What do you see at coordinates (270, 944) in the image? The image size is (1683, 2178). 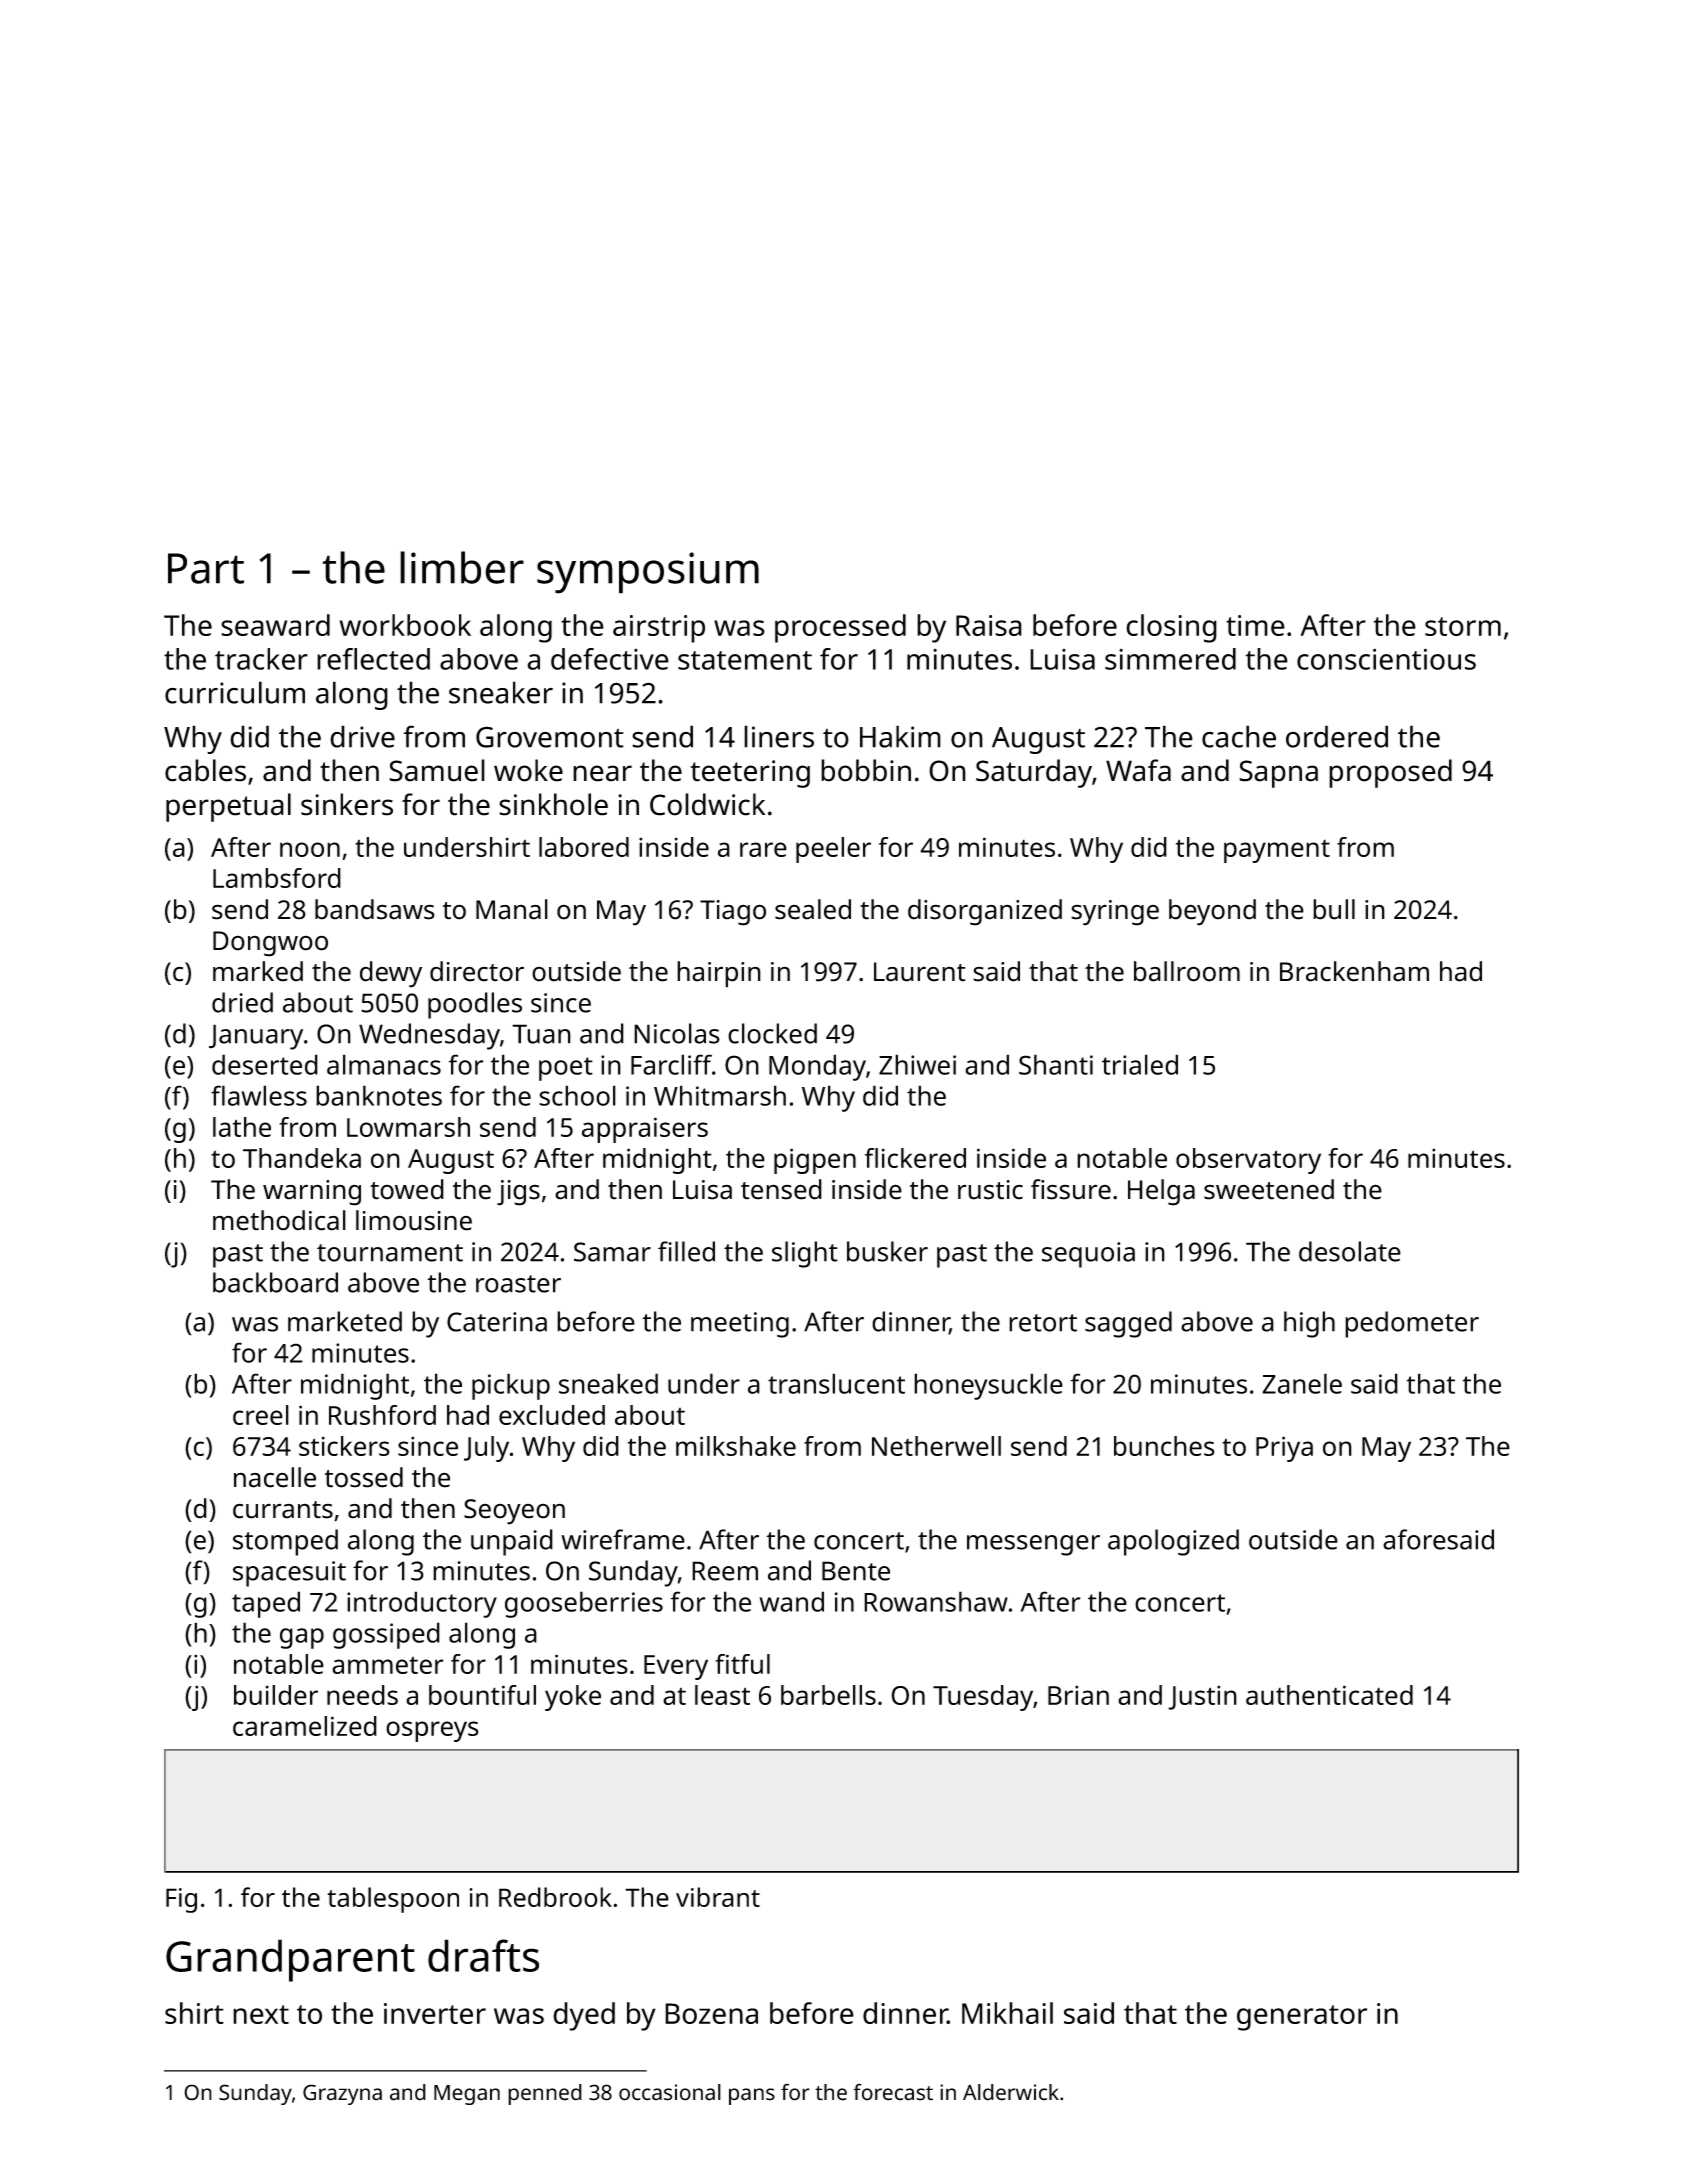 I see `Dongwoo` at bounding box center [270, 944].
